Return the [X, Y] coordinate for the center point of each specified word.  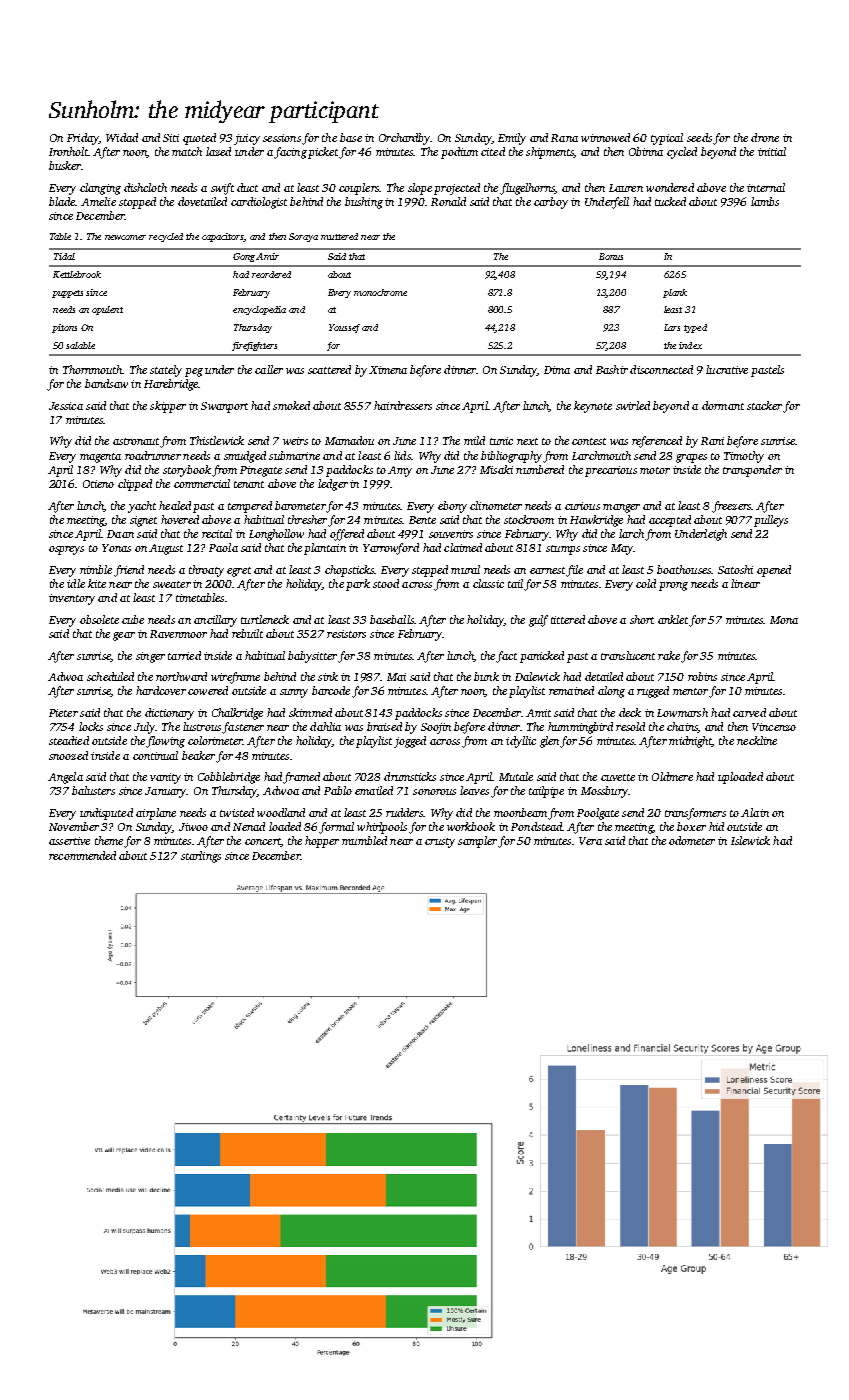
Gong [244, 257]
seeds [699, 137]
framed [301, 778]
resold [630, 726]
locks [91, 726]
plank [675, 293]
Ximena [388, 370]
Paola [223, 547]
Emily [512, 139]
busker [65, 165]
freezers [731, 507]
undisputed [106, 814]
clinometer [496, 505]
